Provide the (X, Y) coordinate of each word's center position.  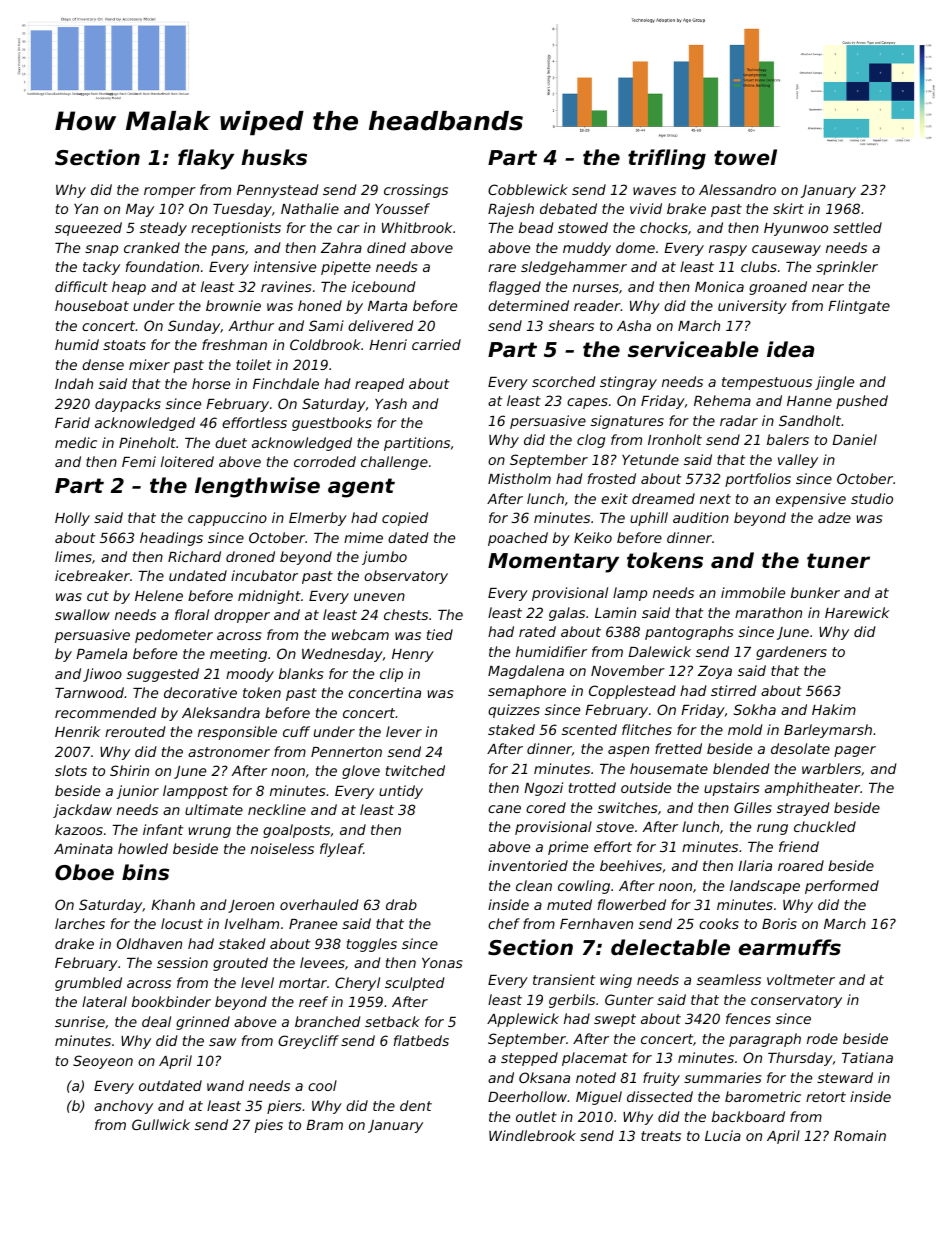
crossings (416, 191)
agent (361, 488)
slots (71, 770)
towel (745, 157)
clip (391, 675)
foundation (162, 266)
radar (739, 420)
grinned (203, 1023)
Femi (139, 461)
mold (745, 729)
